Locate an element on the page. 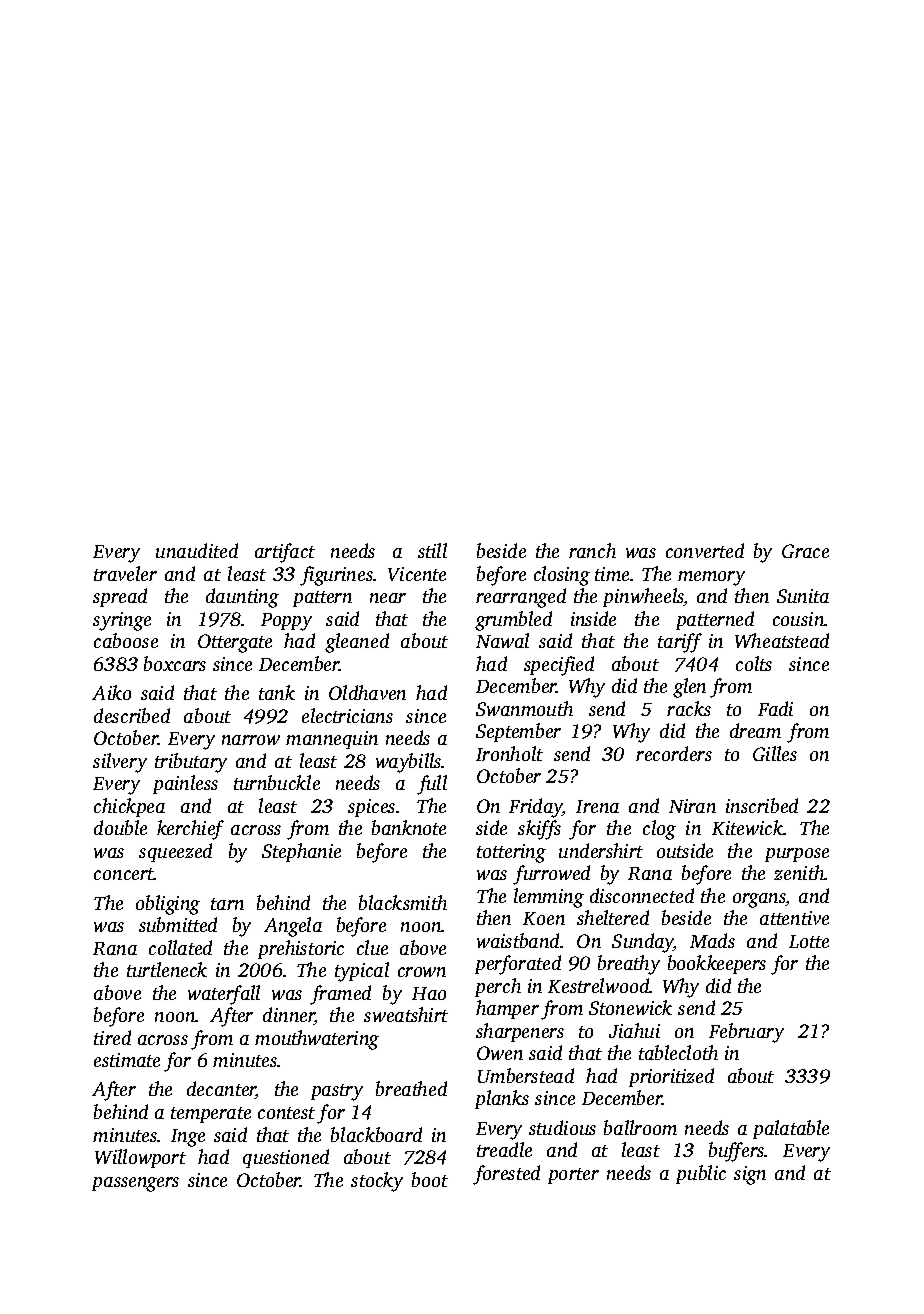  tank is located at coordinates (277, 692).
